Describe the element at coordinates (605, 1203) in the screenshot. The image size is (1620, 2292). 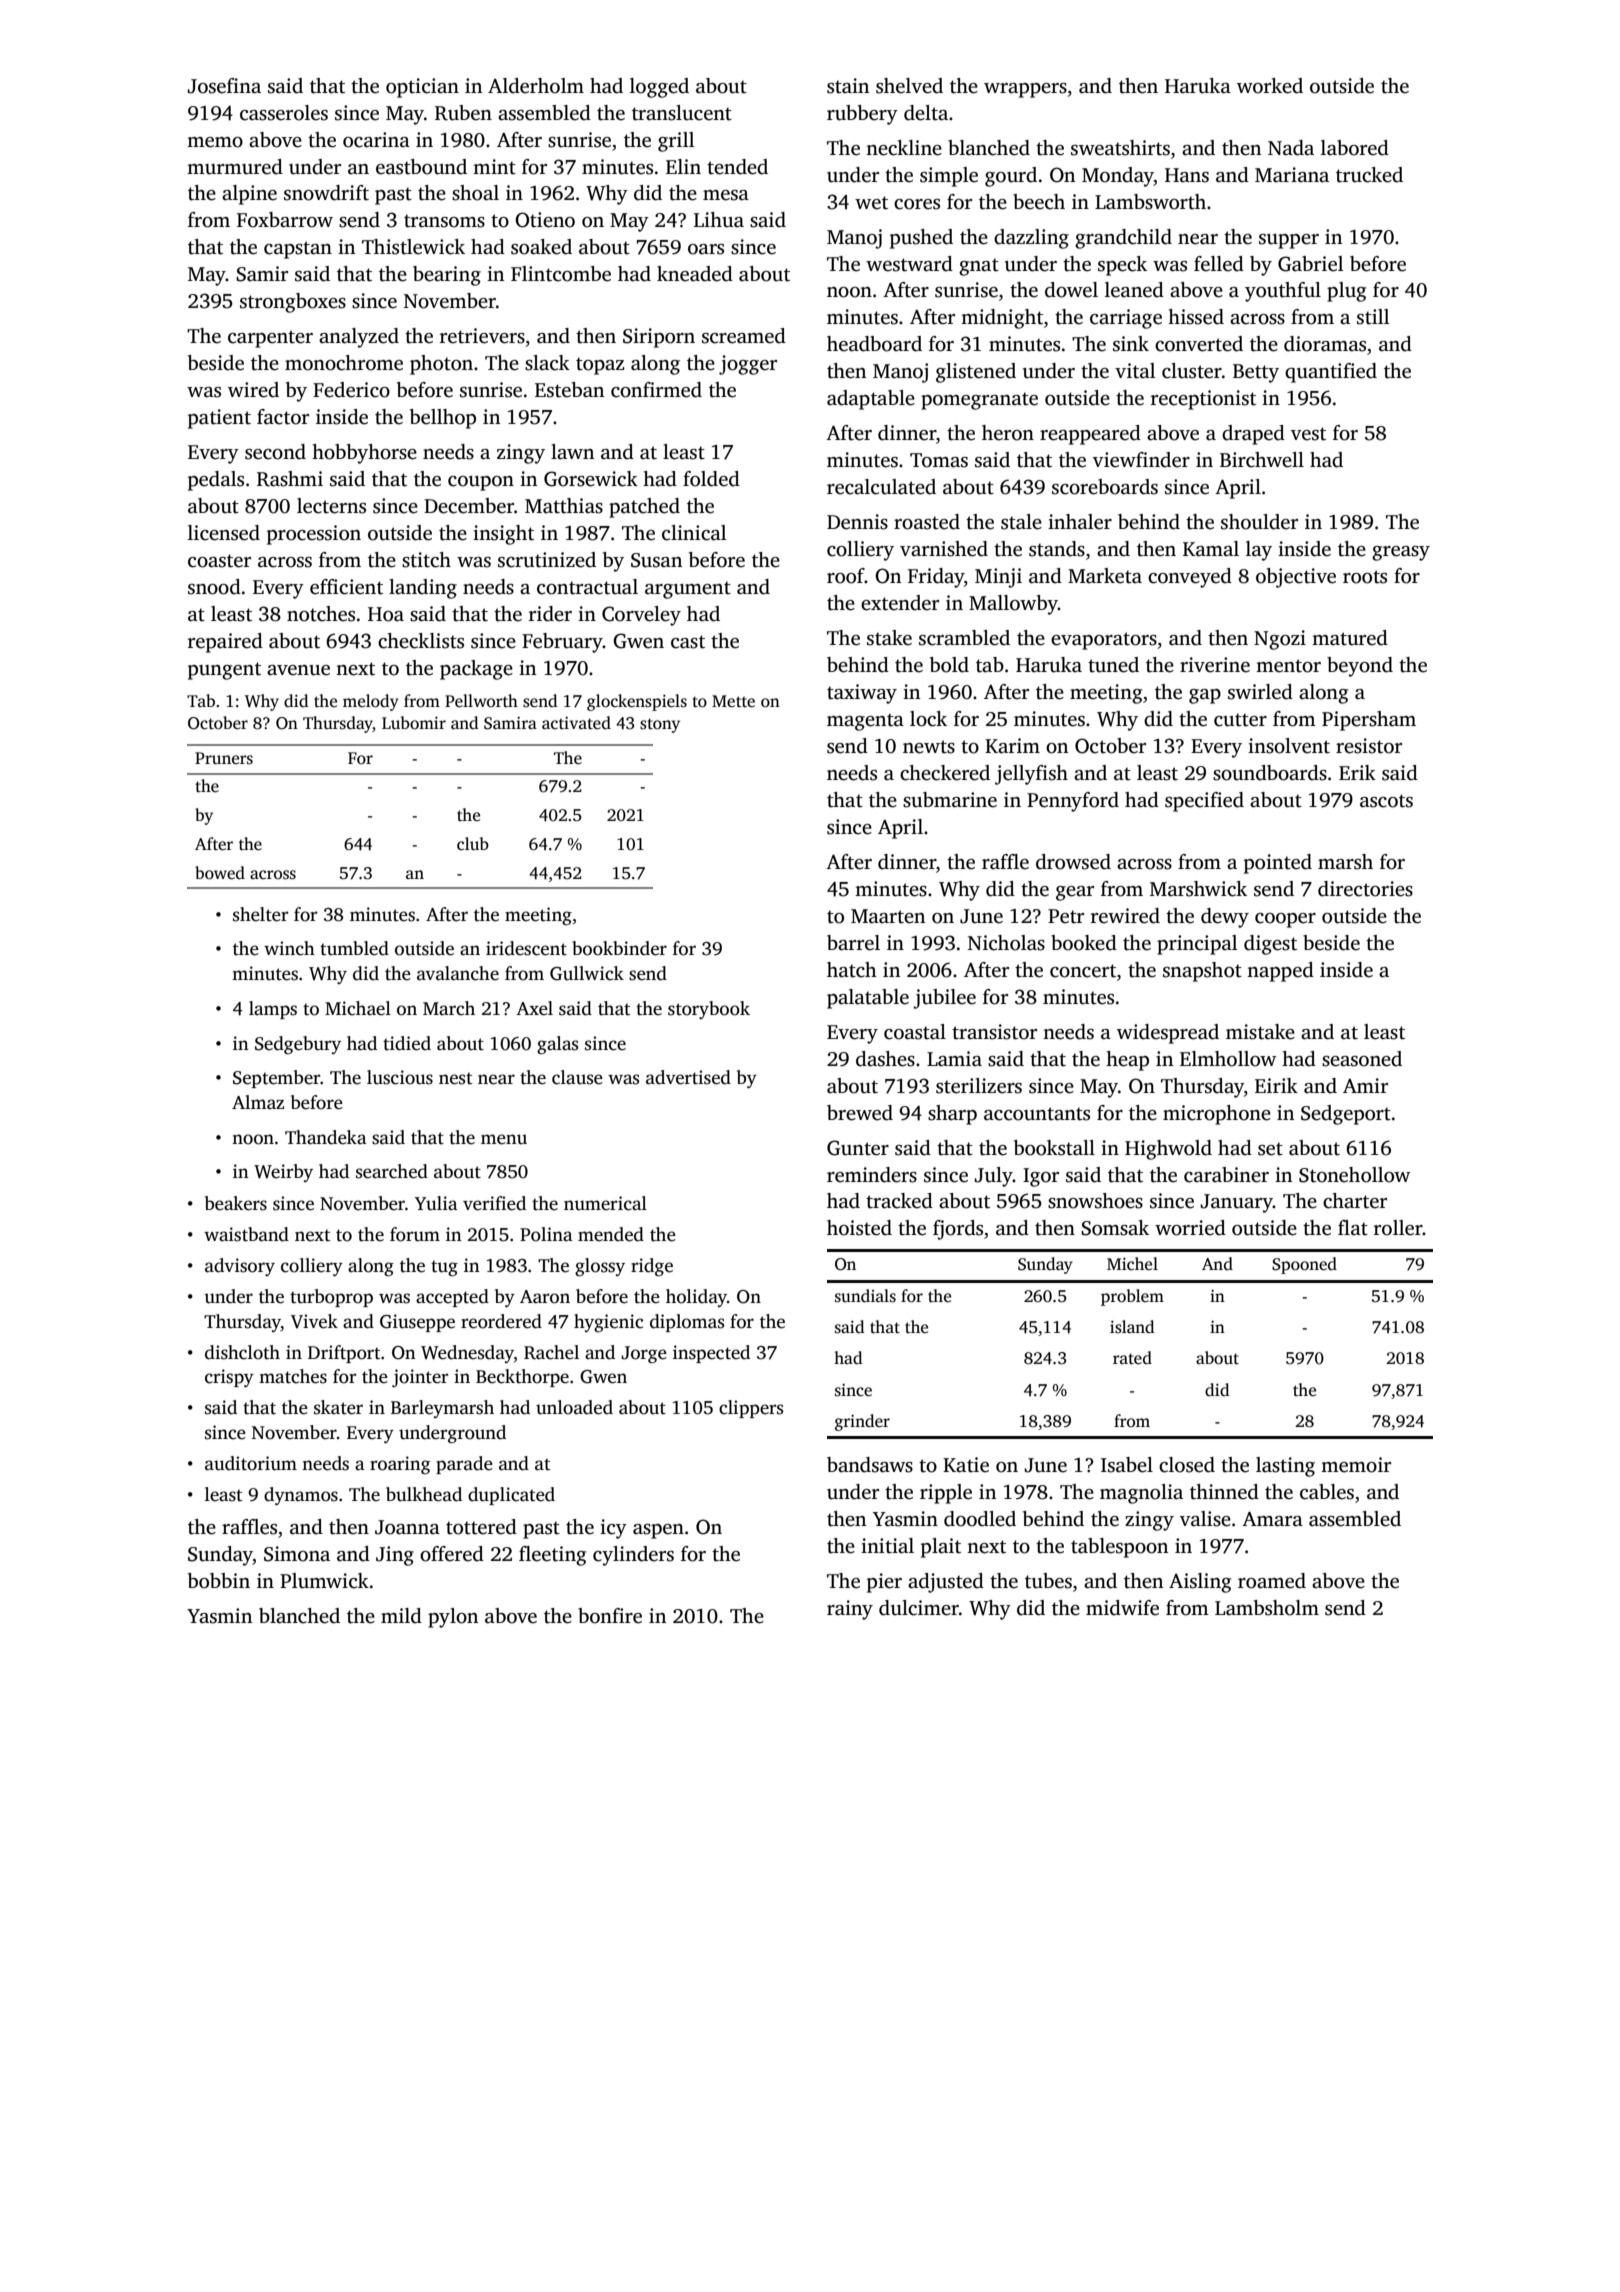
I see `numerical` at that location.
